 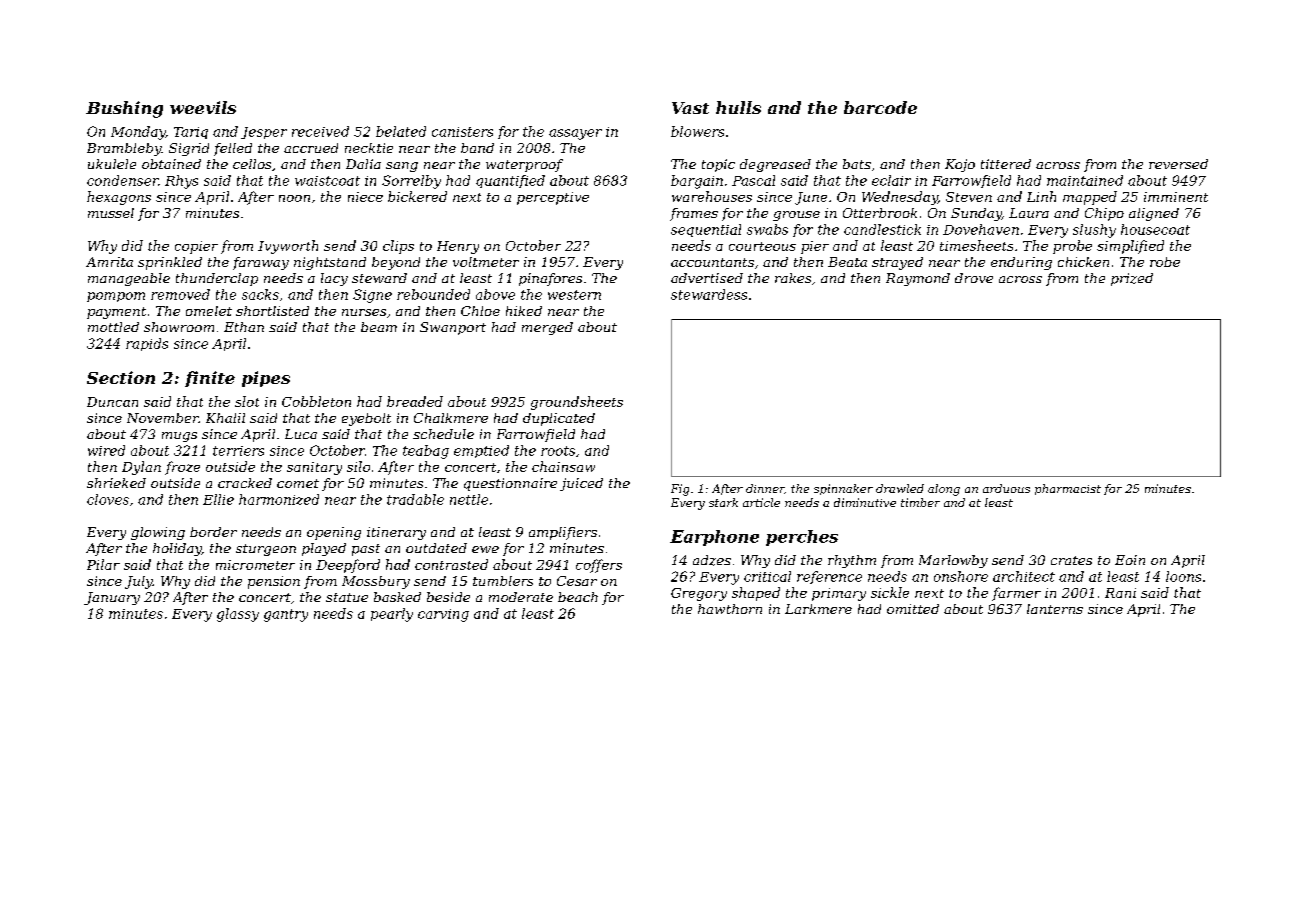 What do you see at coordinates (738, 107) in the screenshot?
I see `hulls` at bounding box center [738, 107].
